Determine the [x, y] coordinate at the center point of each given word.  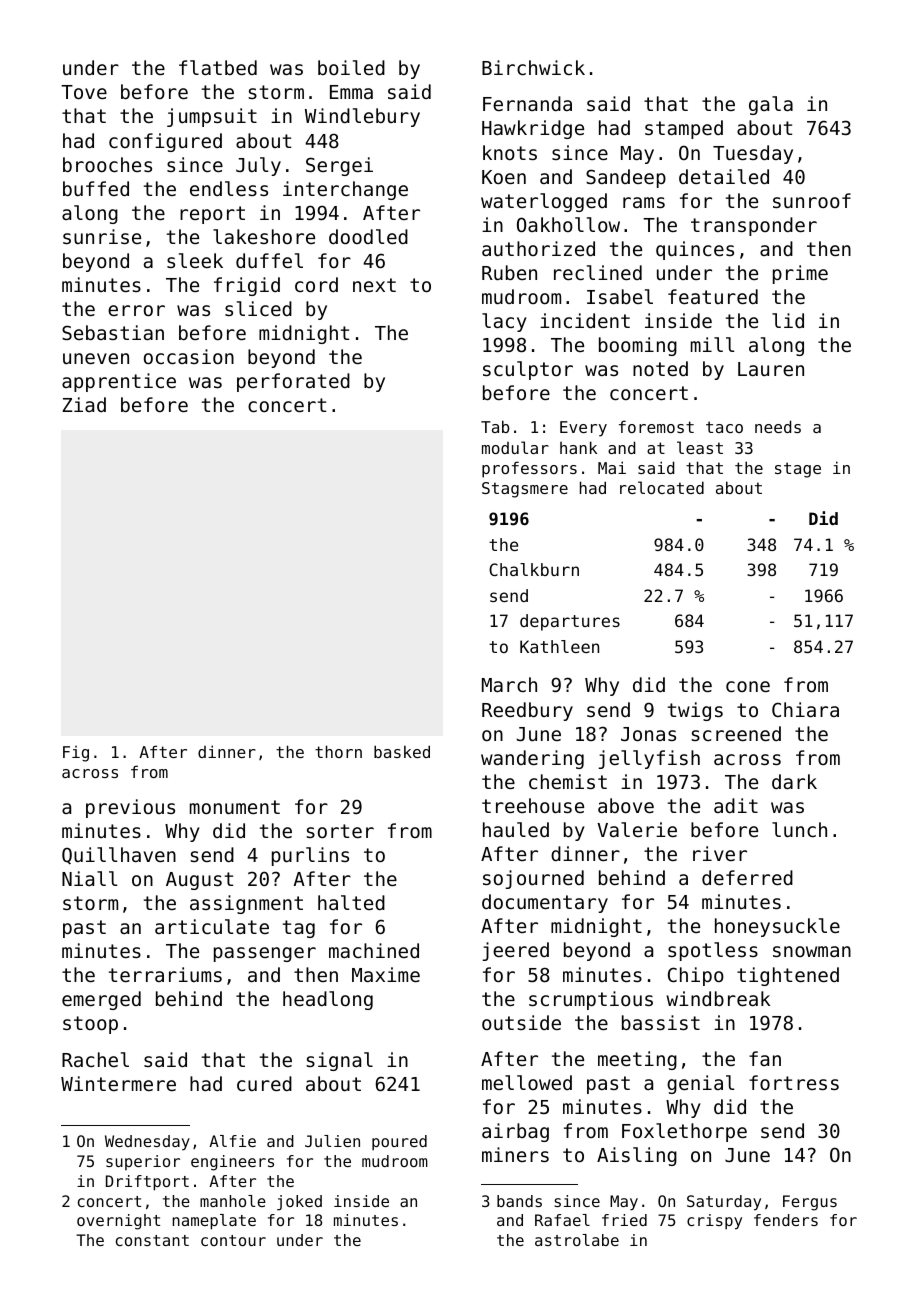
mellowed [527, 1082]
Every [583, 429]
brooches [107, 164]
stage [798, 470]
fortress [794, 1082]
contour [233, 1240]
